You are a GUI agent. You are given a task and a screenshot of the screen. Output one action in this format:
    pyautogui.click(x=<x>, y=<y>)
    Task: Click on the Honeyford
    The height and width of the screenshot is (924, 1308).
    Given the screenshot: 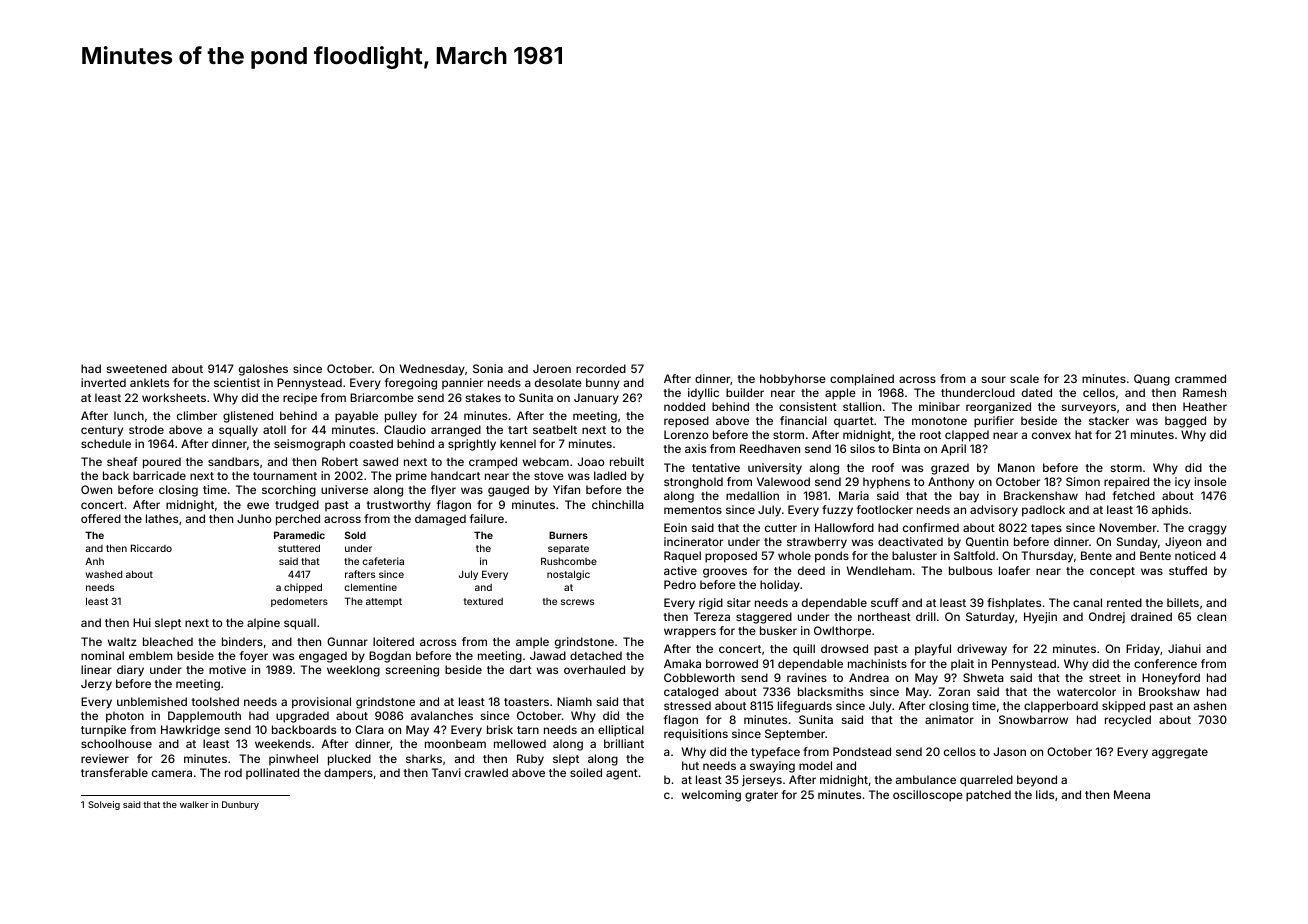 What is the action you would take?
    pyautogui.click(x=1171, y=679)
